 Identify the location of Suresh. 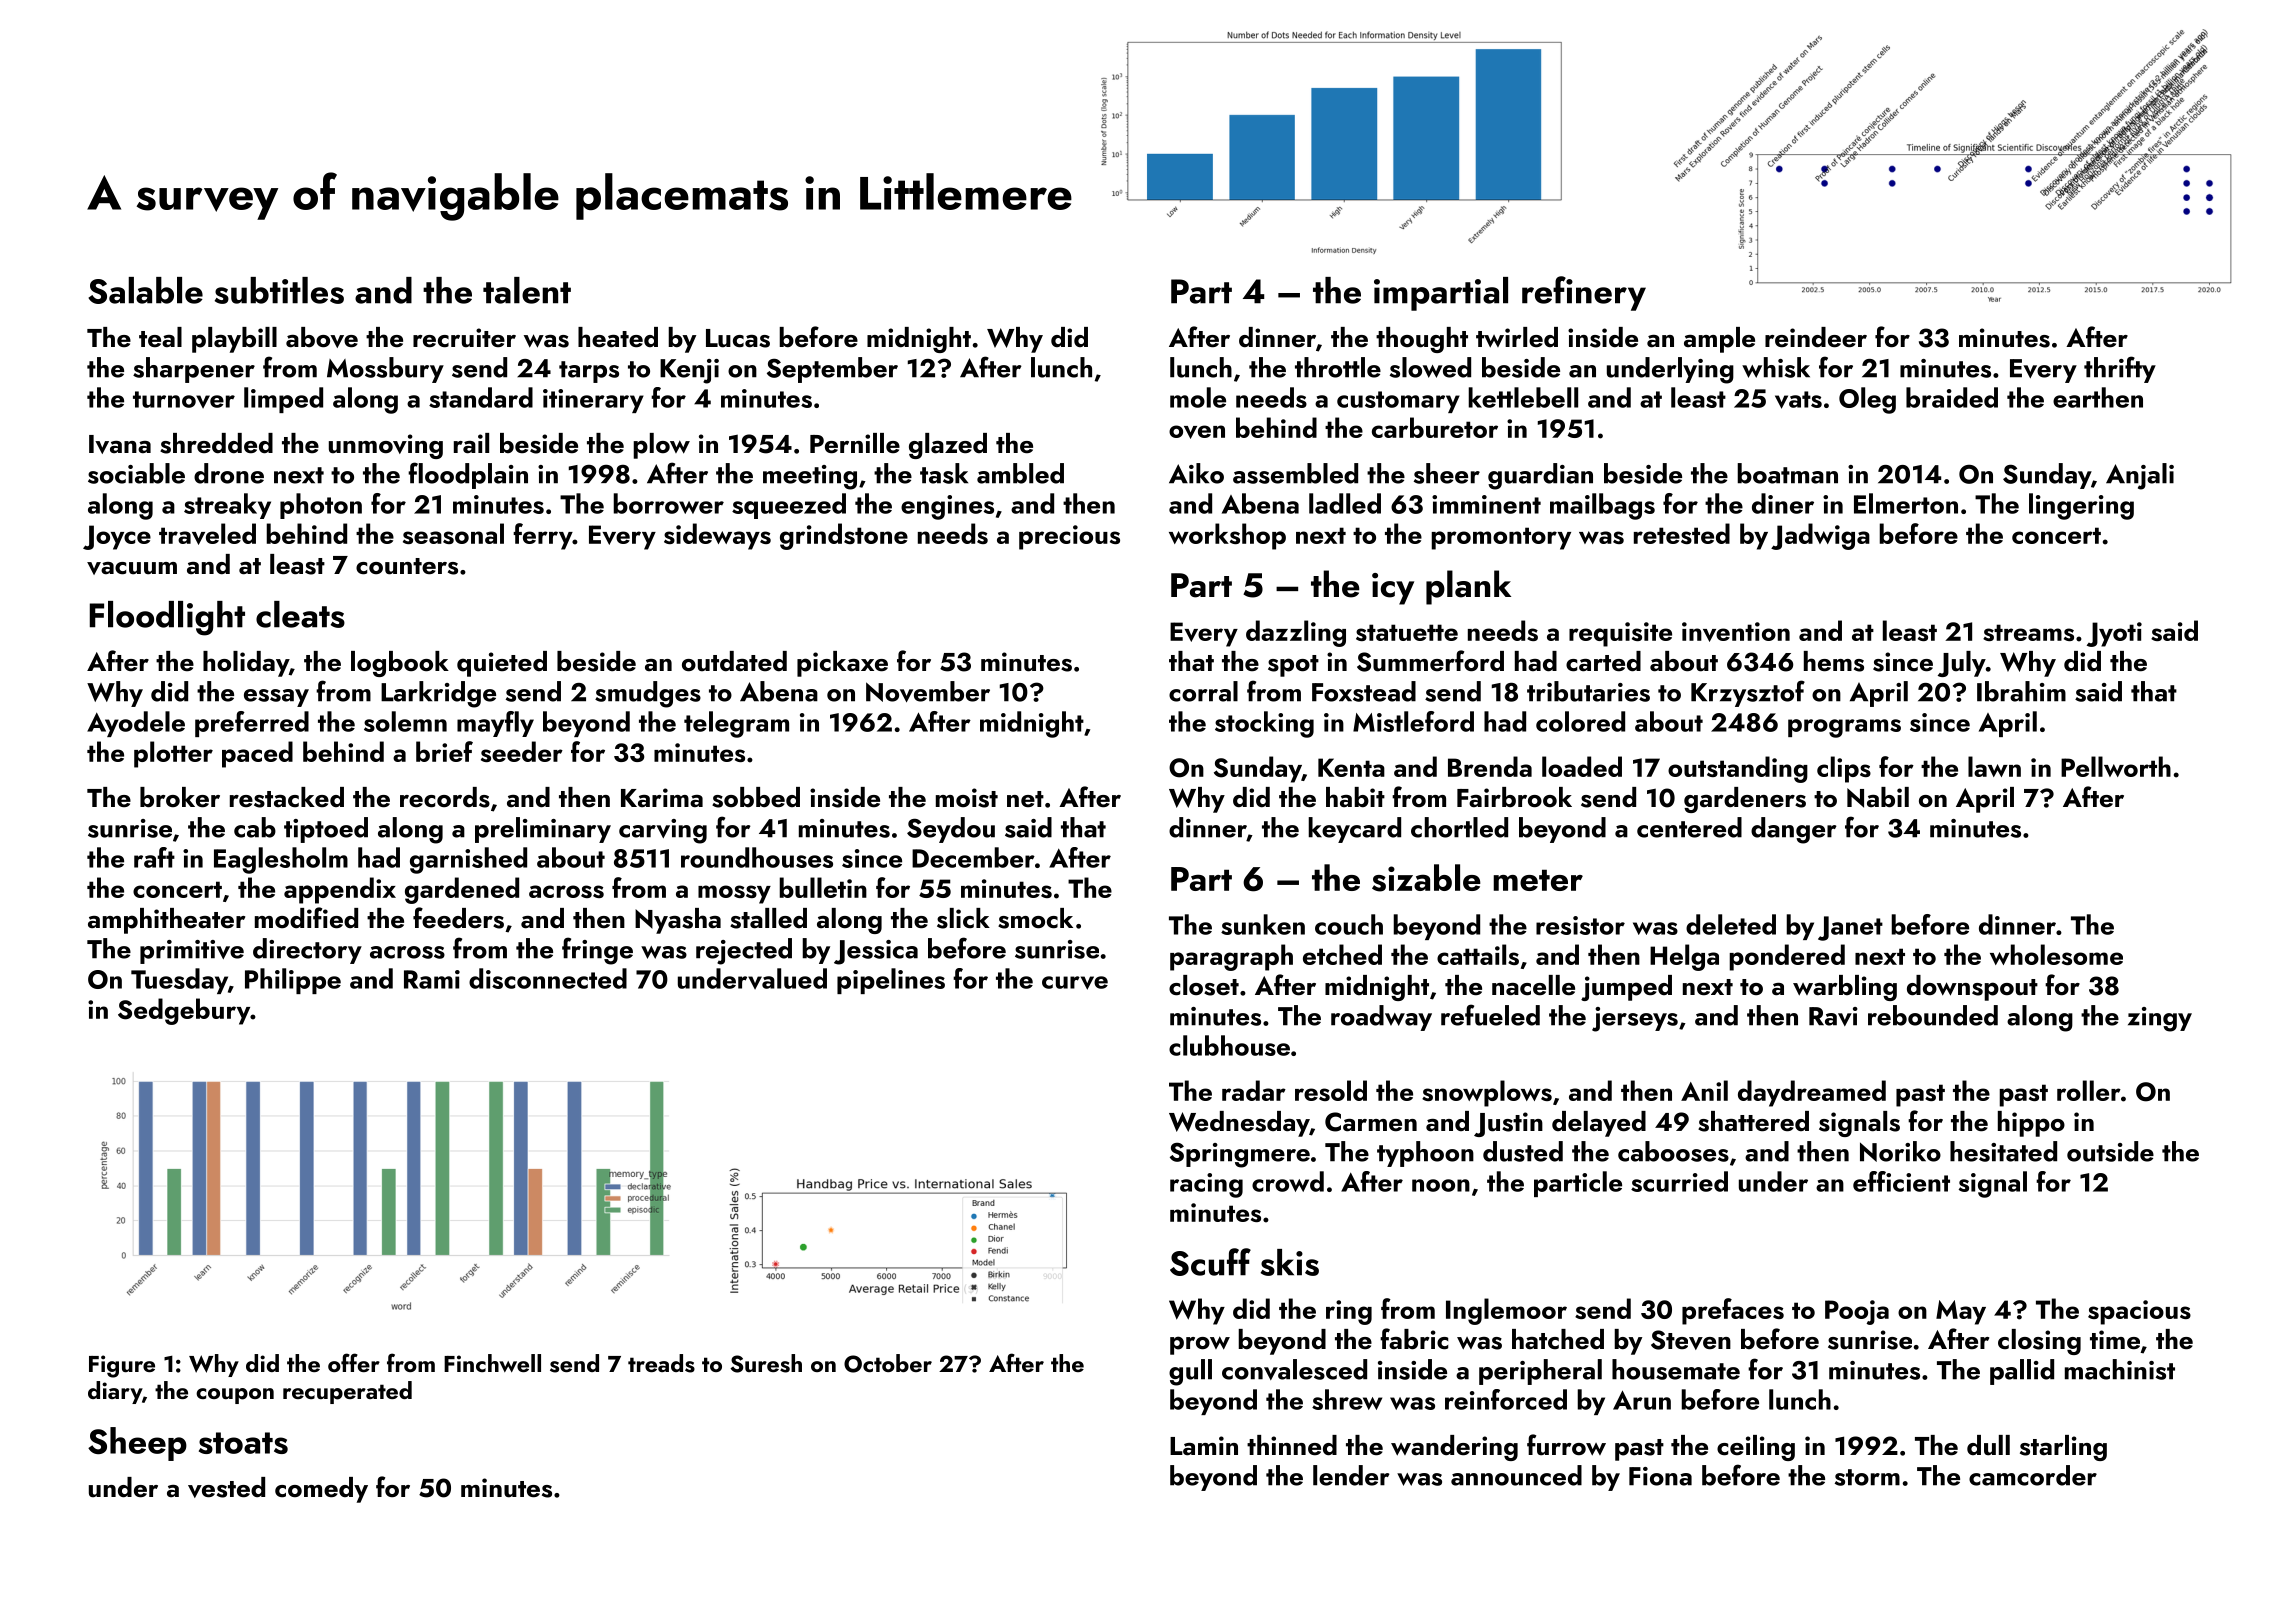
(766, 1363).
